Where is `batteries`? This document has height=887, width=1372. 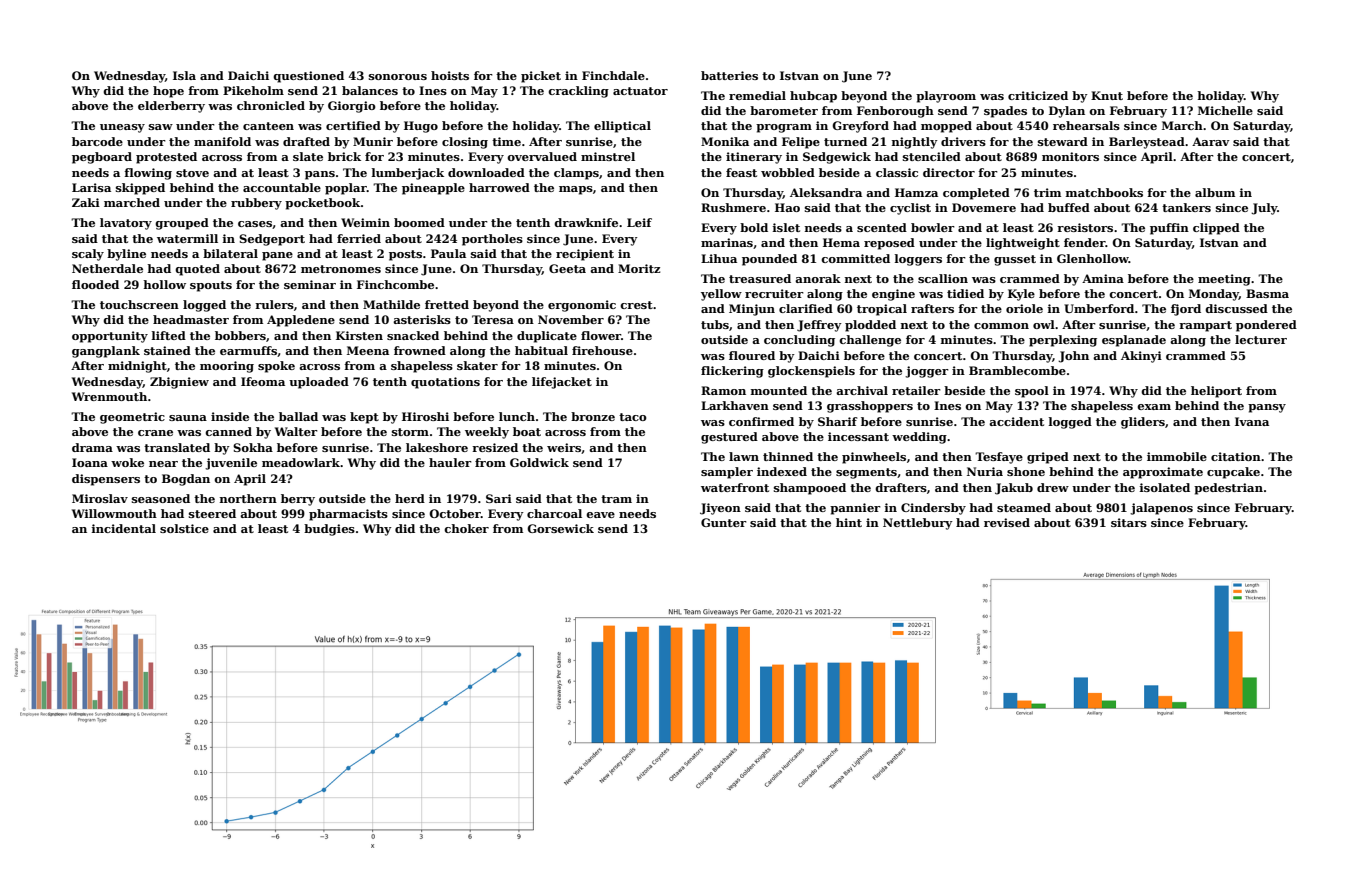 batteries is located at coordinates (729, 75).
